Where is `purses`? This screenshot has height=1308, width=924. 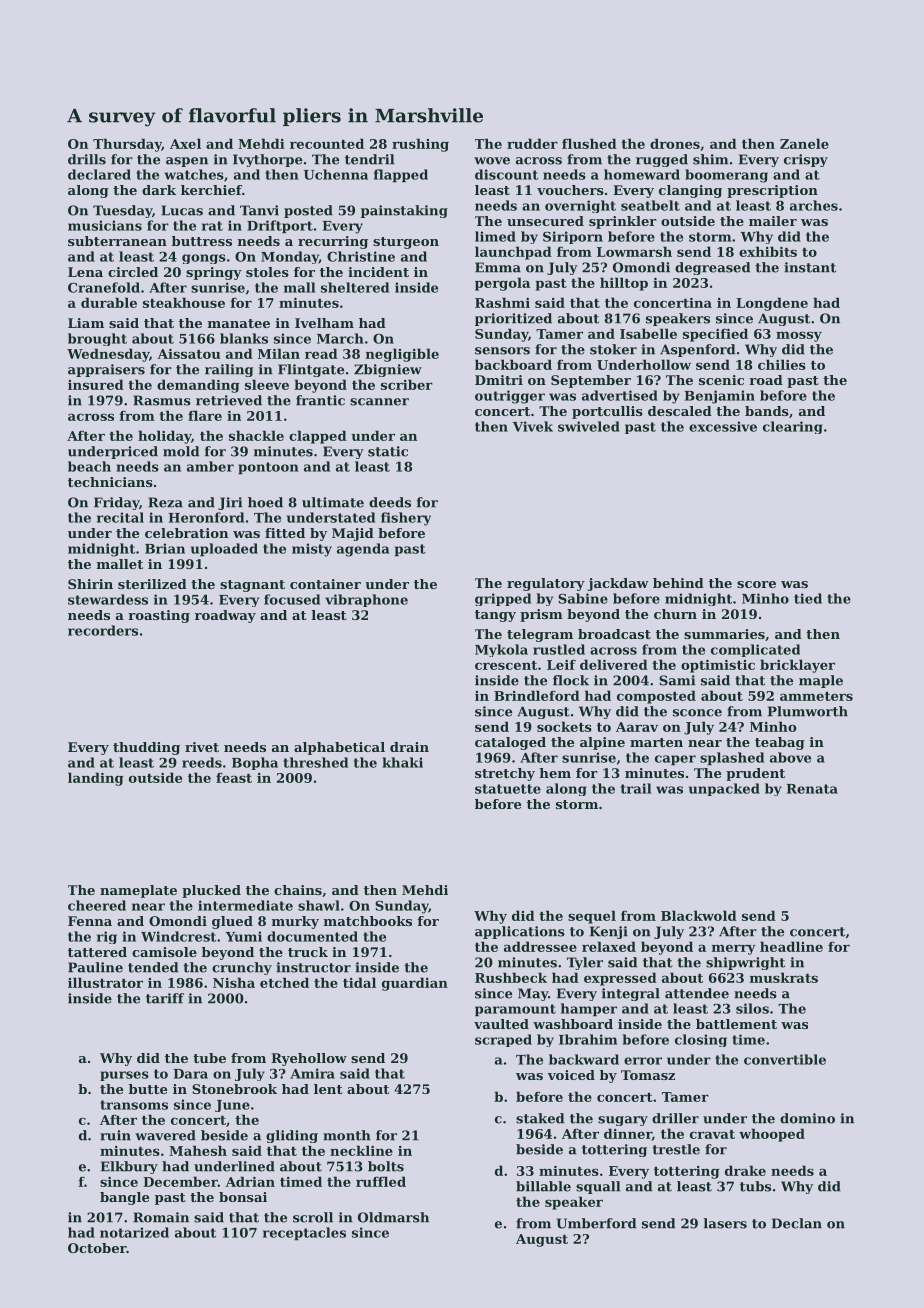 purses is located at coordinates (124, 1076).
